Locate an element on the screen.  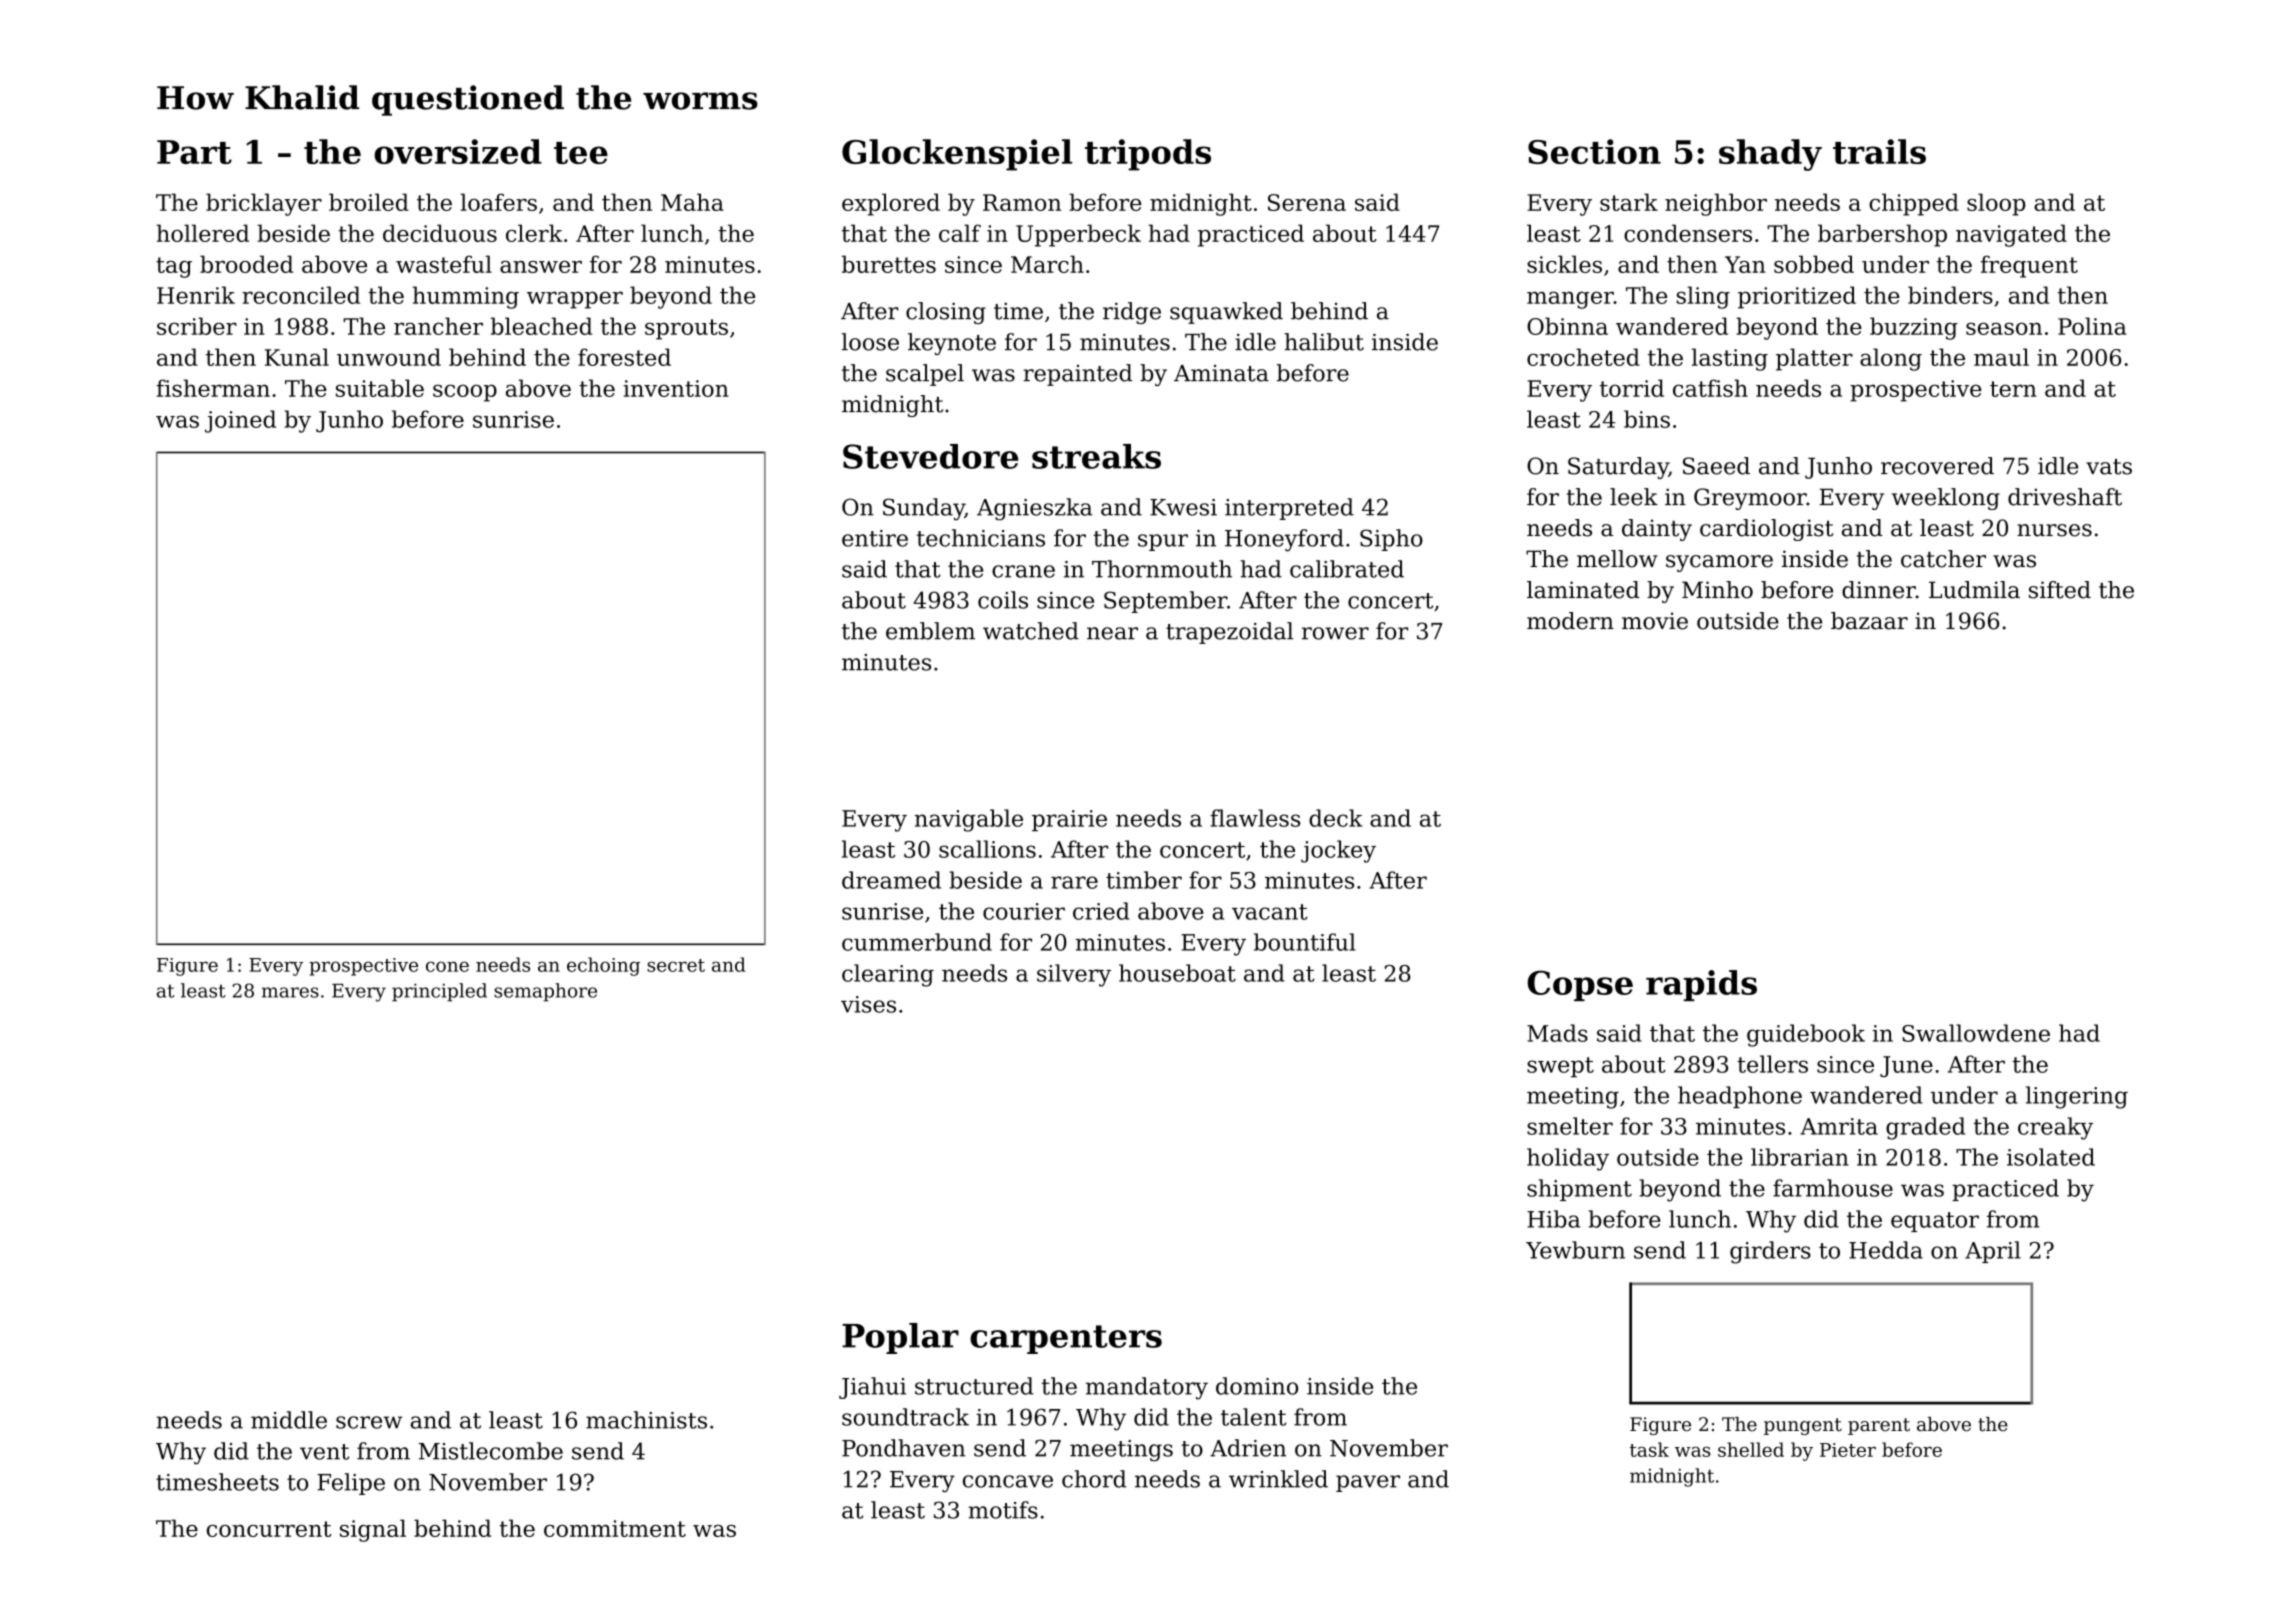
Section is located at coordinates (1594, 151).
